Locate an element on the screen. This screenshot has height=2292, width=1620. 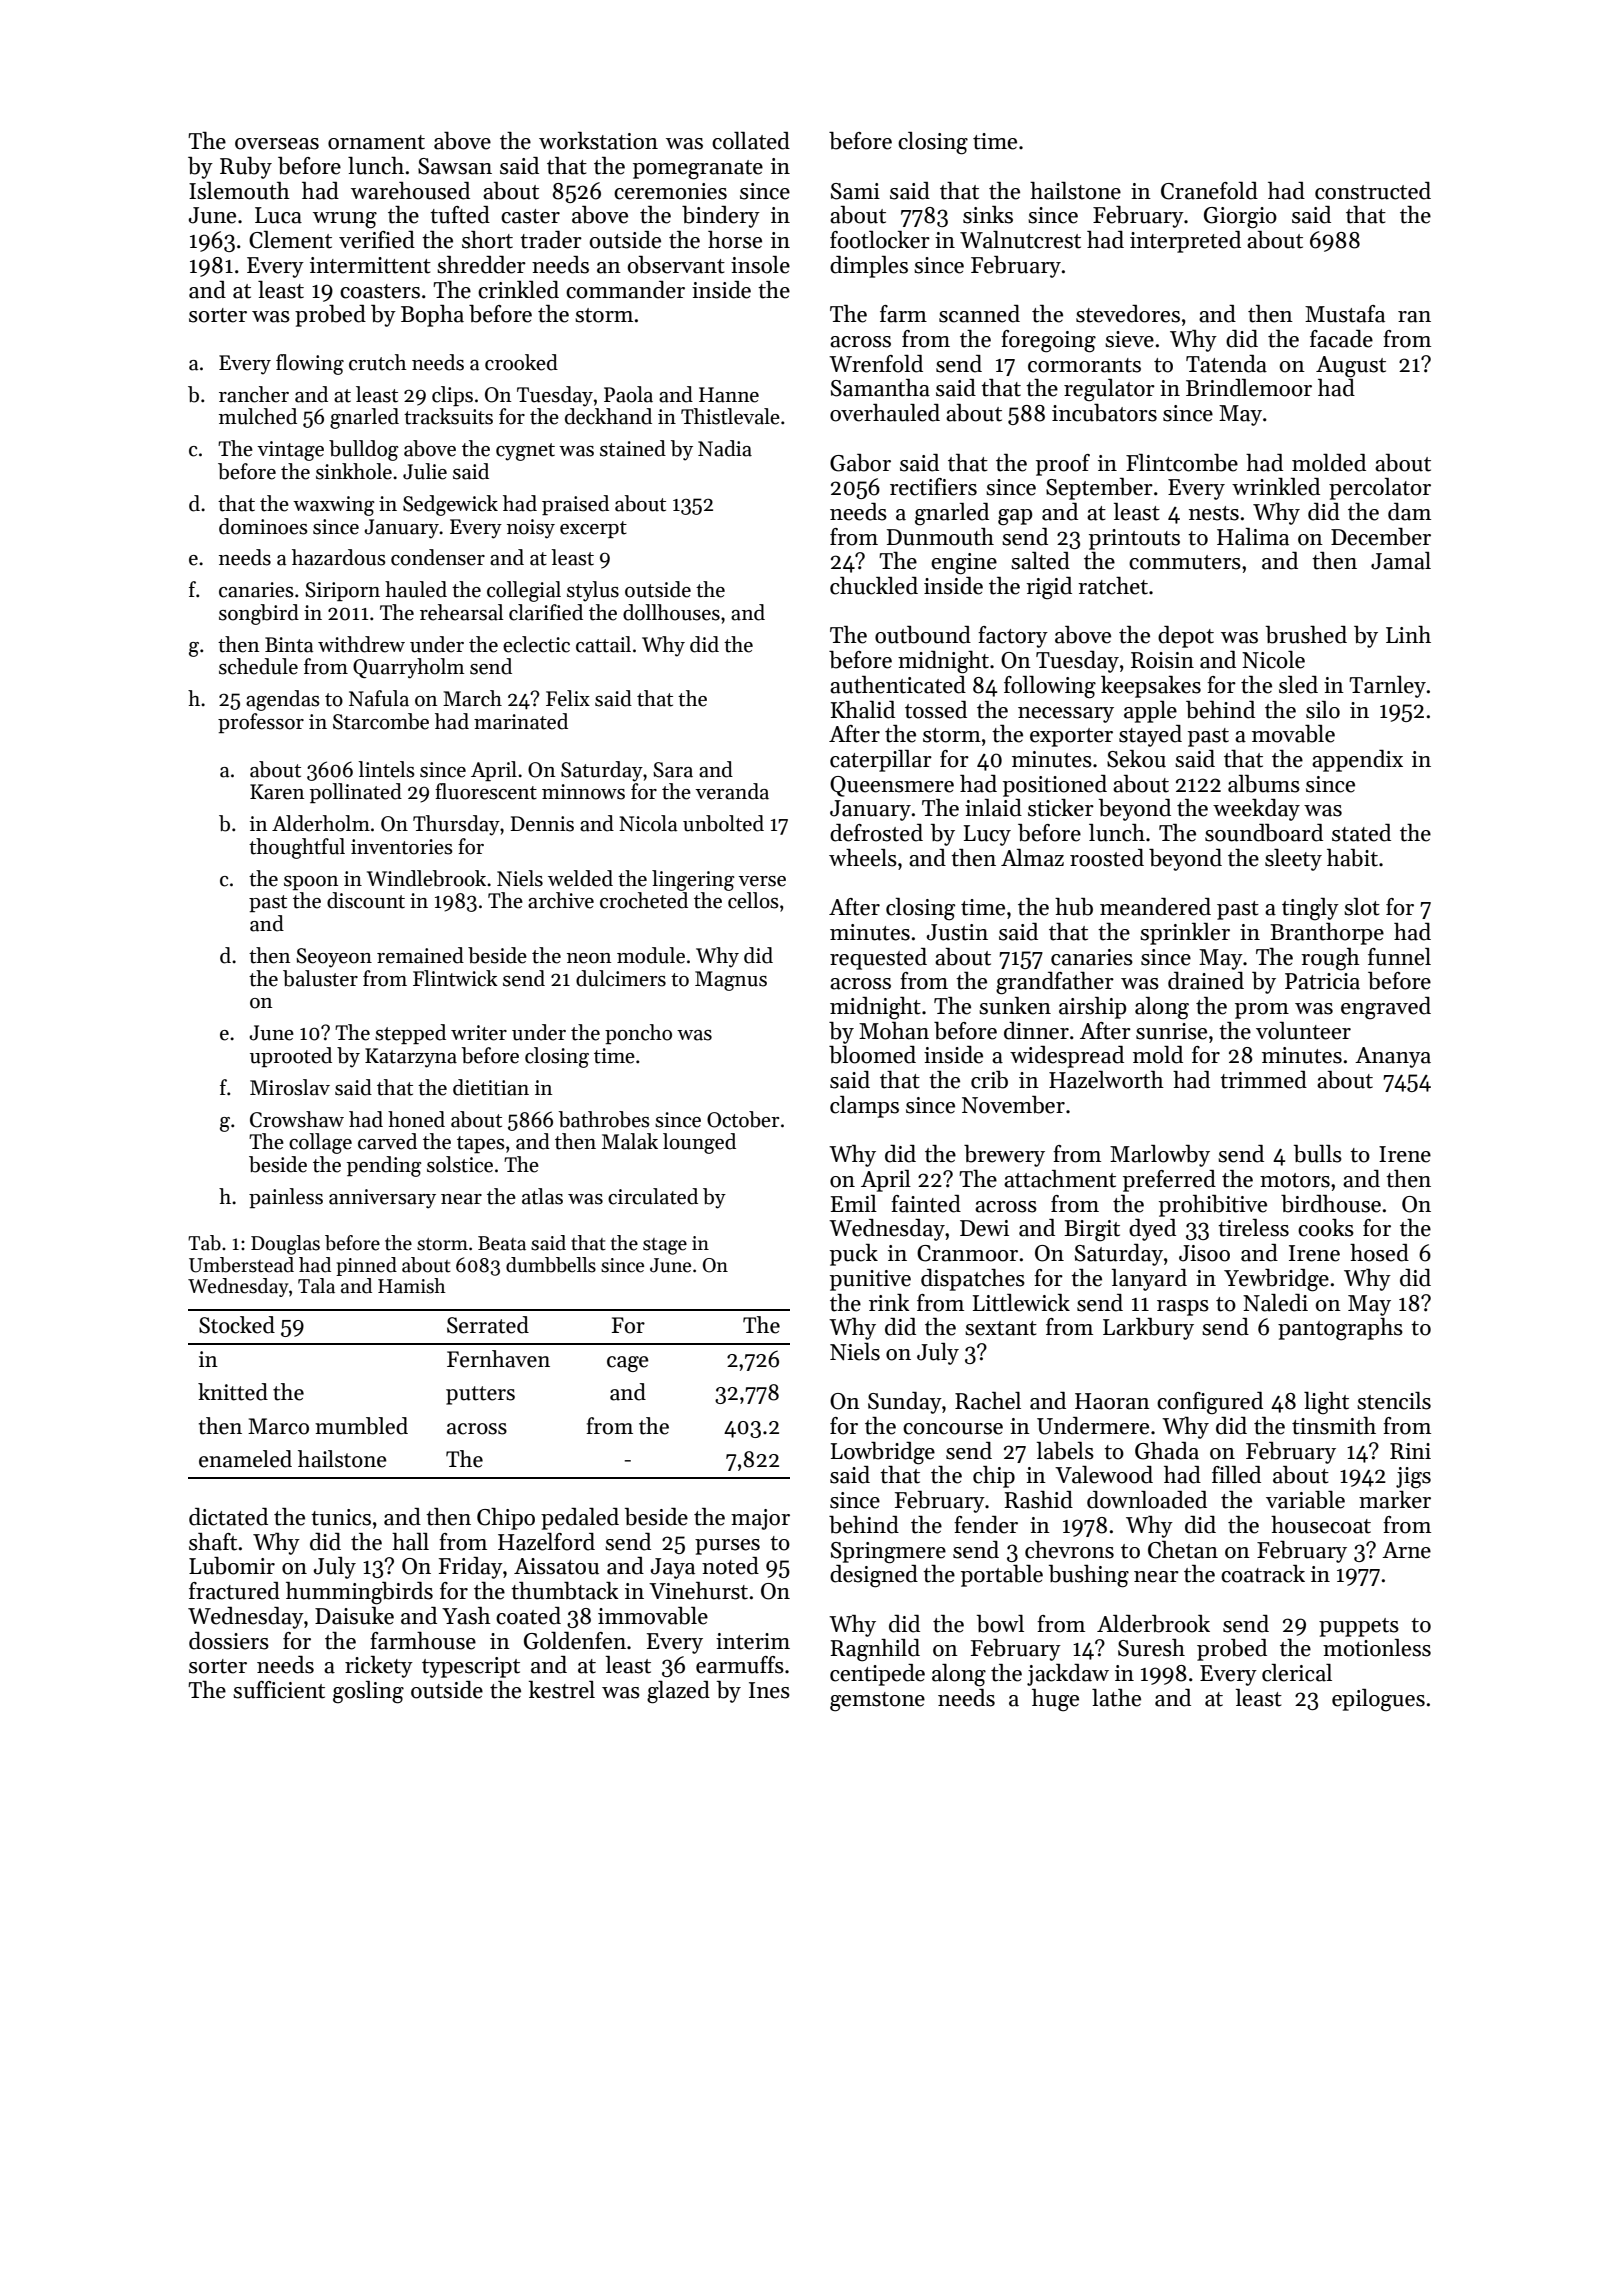
hummingbirds is located at coordinates (359, 1593).
